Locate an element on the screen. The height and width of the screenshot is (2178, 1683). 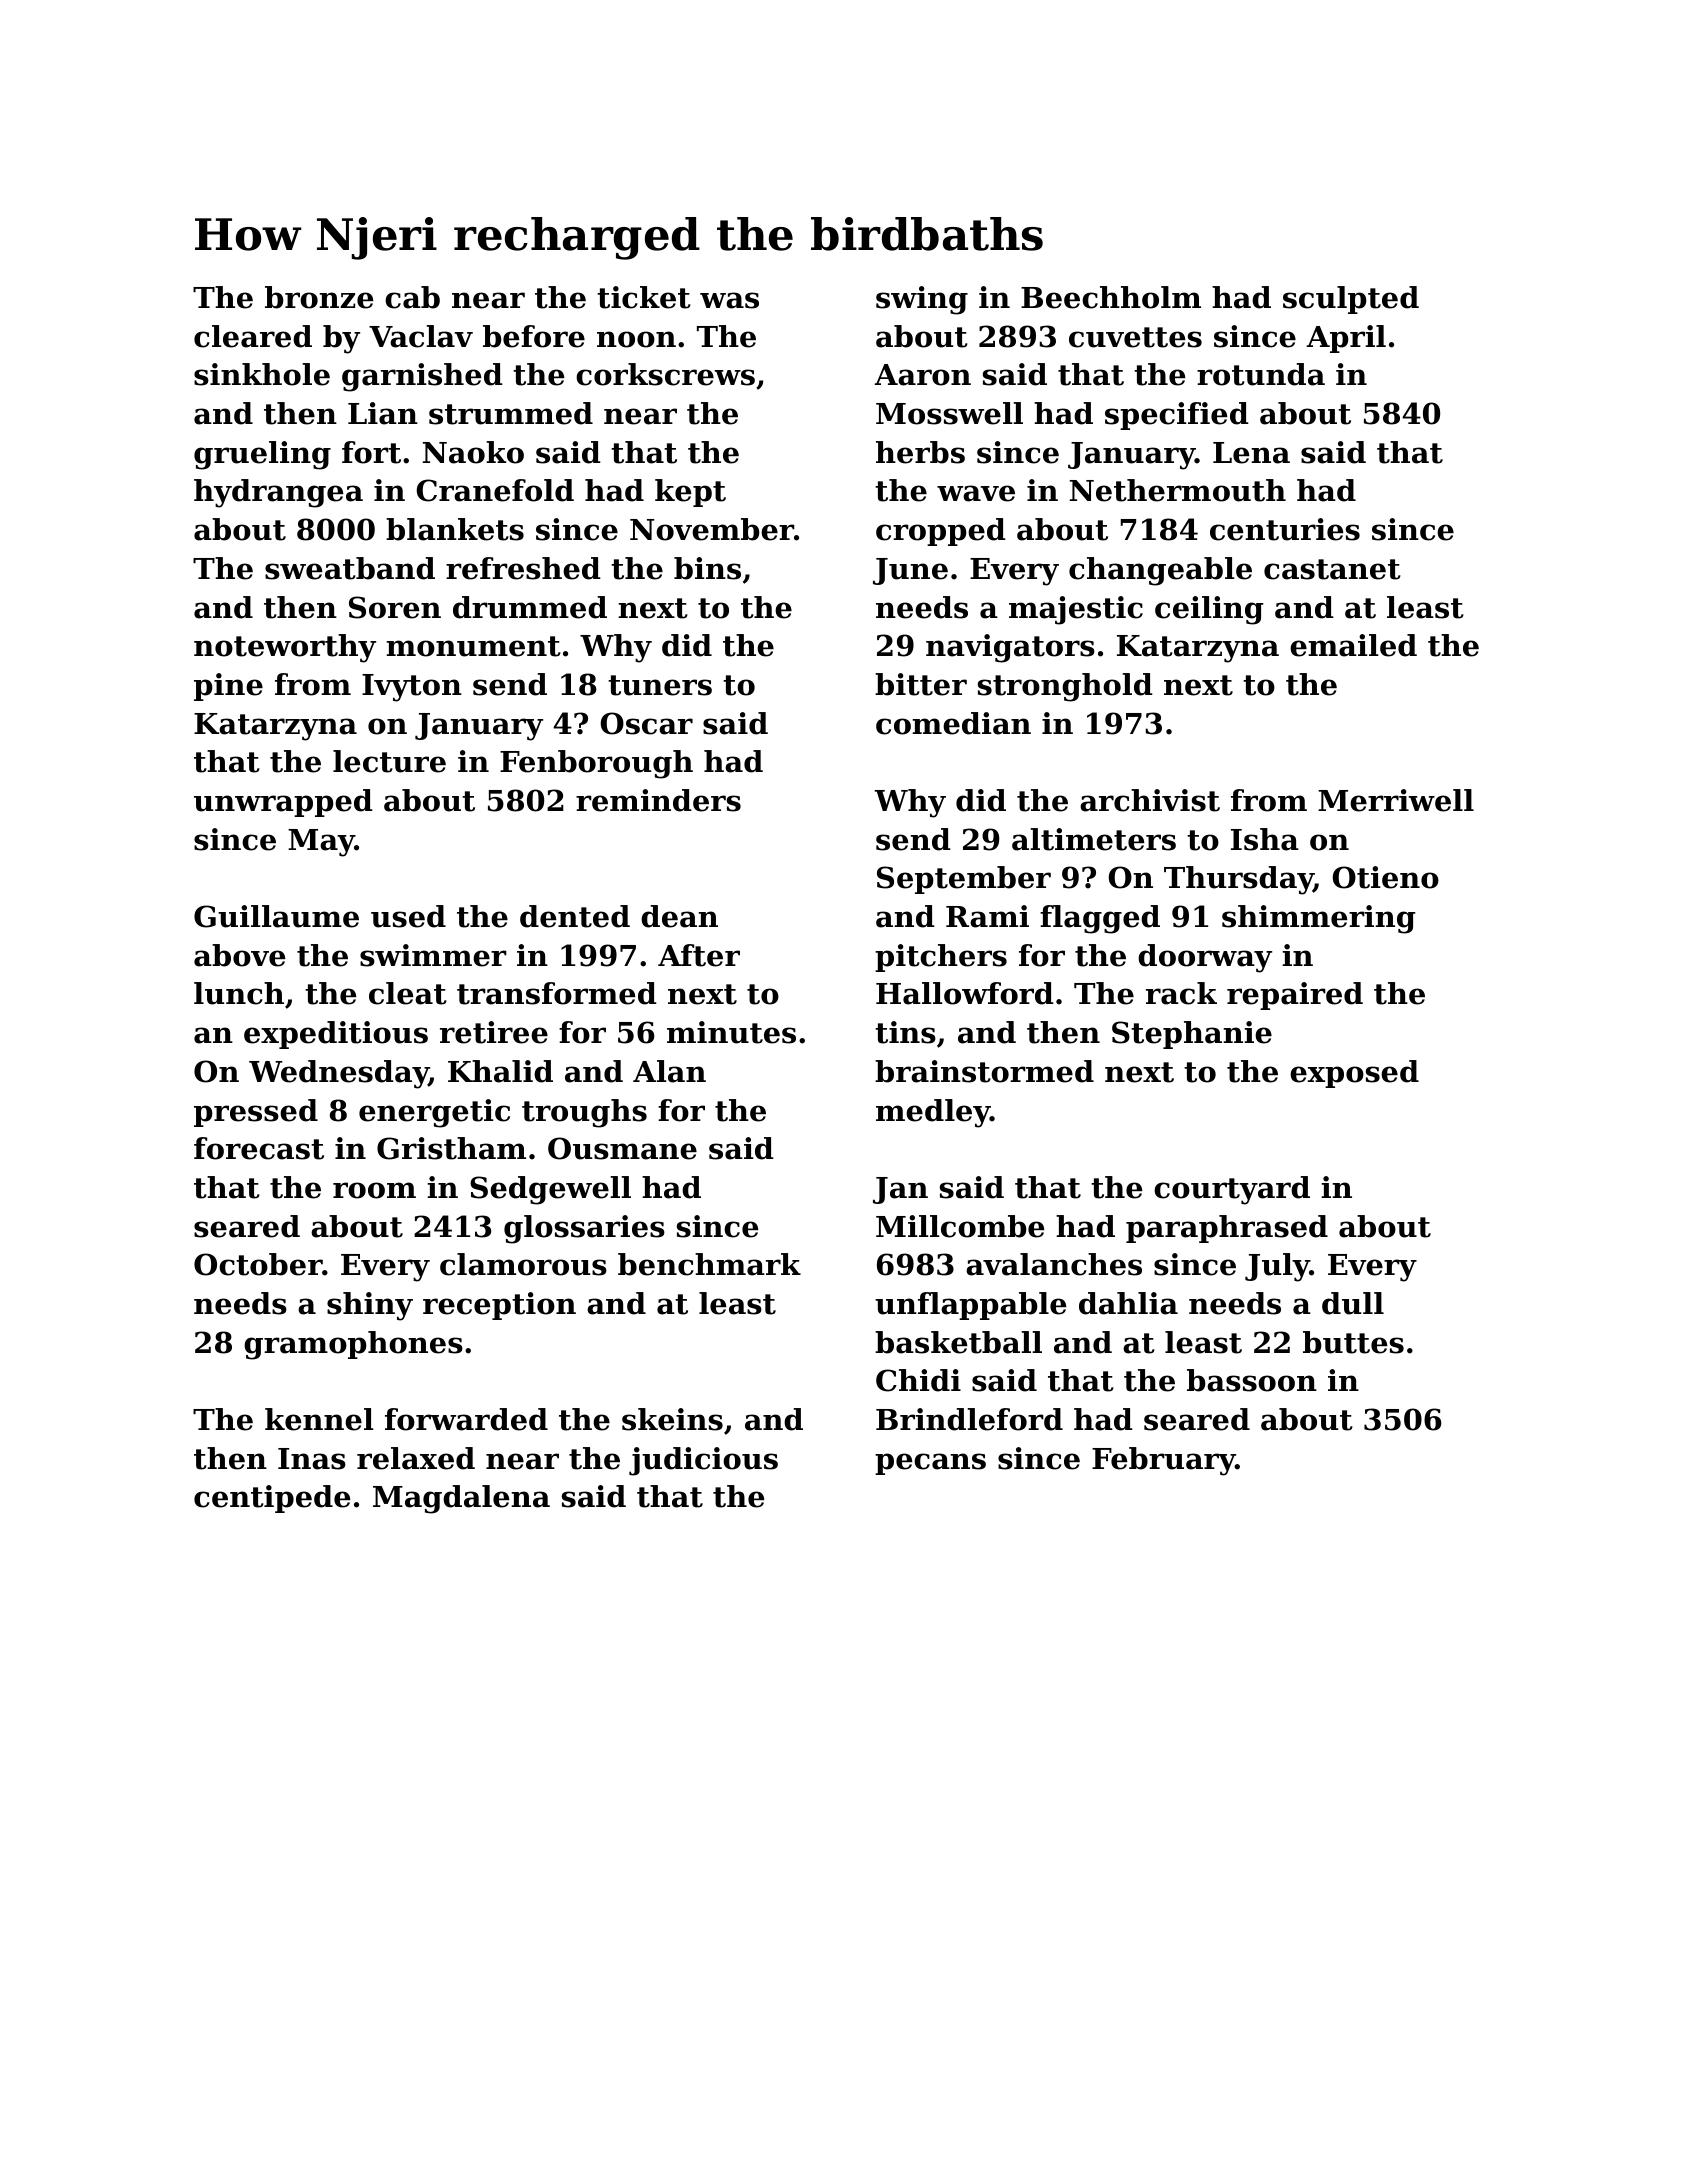
comedian is located at coordinates (953, 723).
